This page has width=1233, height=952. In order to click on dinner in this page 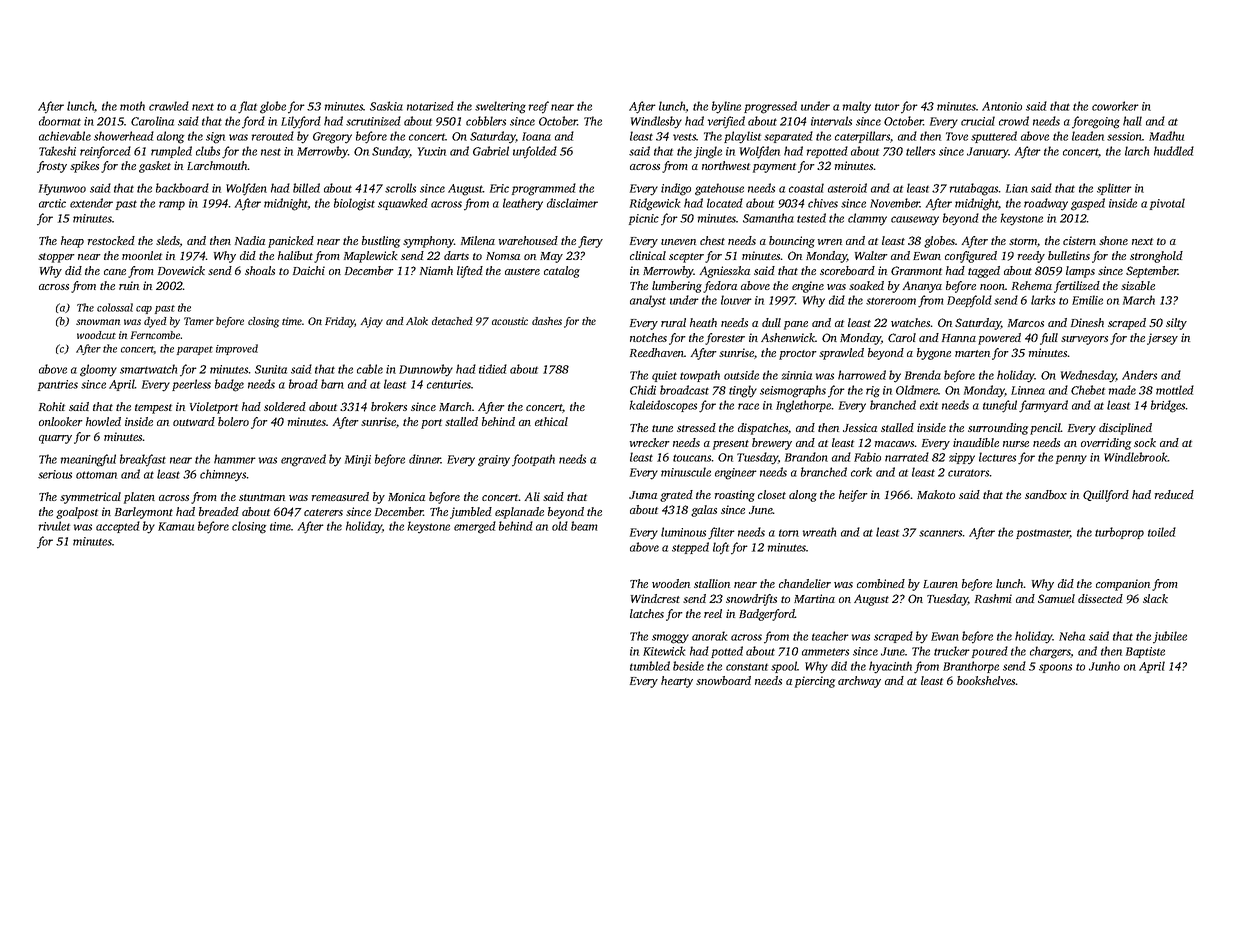, I will do `click(425, 459)`.
